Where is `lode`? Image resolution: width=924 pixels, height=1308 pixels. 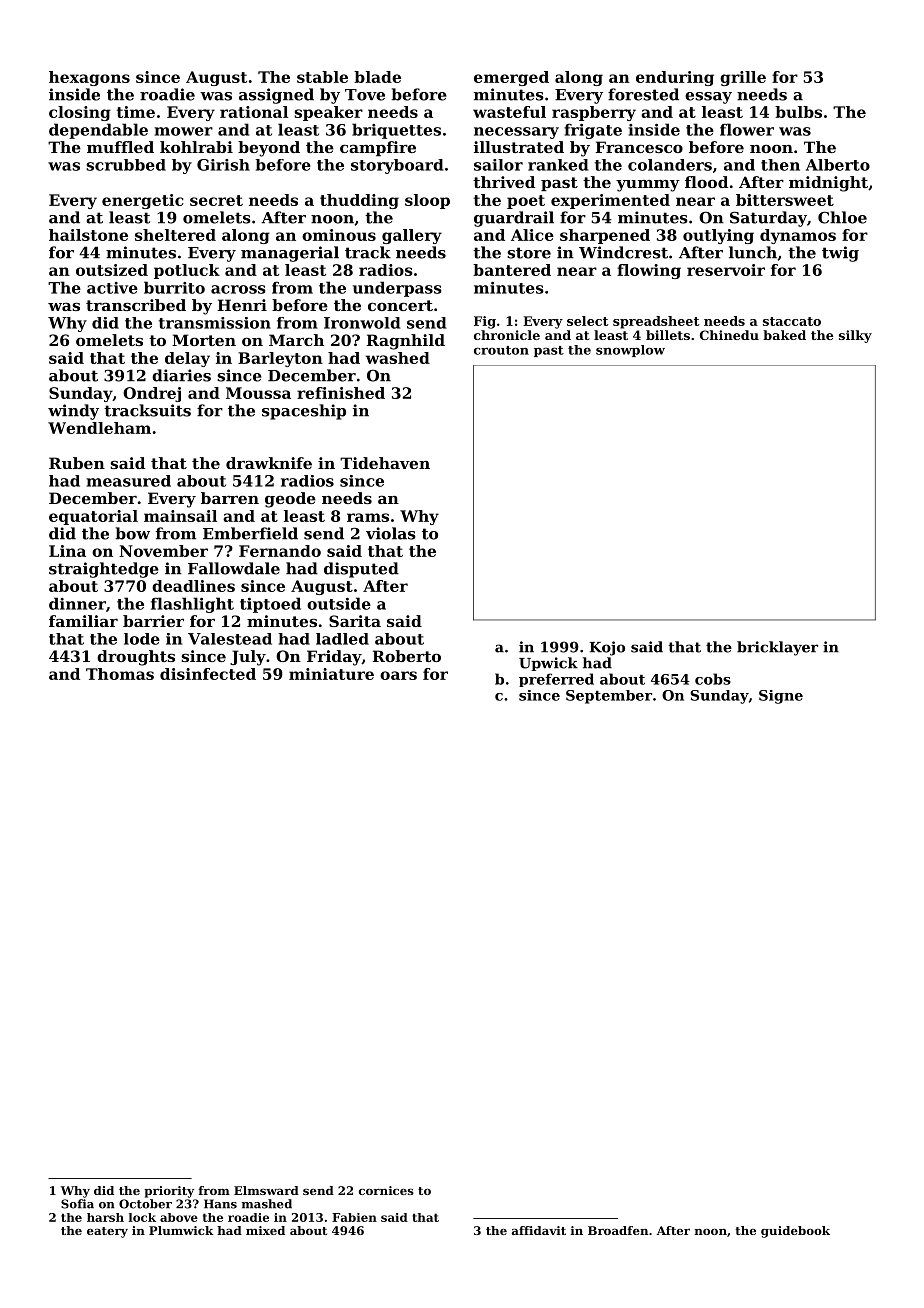 lode is located at coordinates (142, 639).
